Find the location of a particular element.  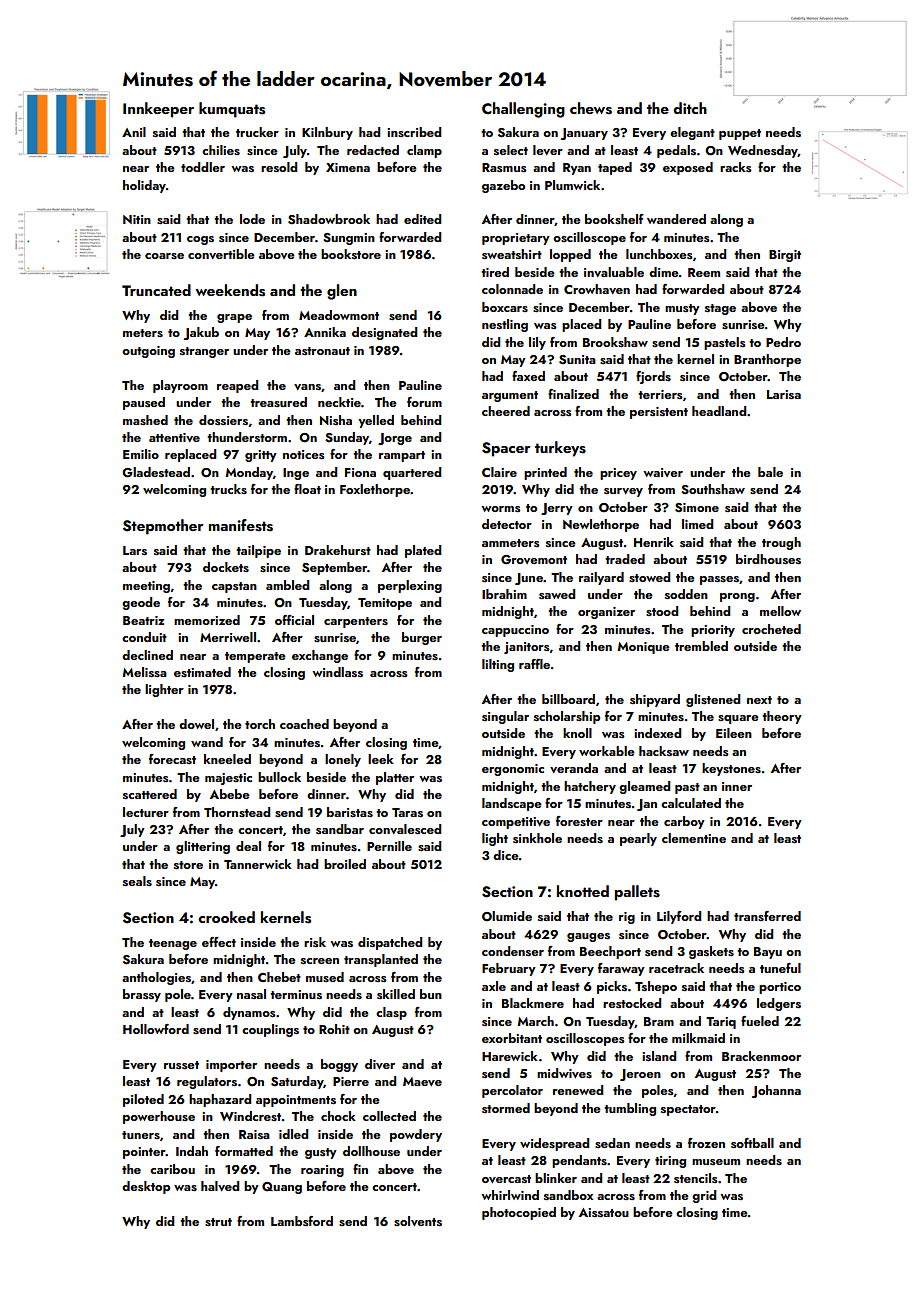

strut is located at coordinates (218, 1222).
